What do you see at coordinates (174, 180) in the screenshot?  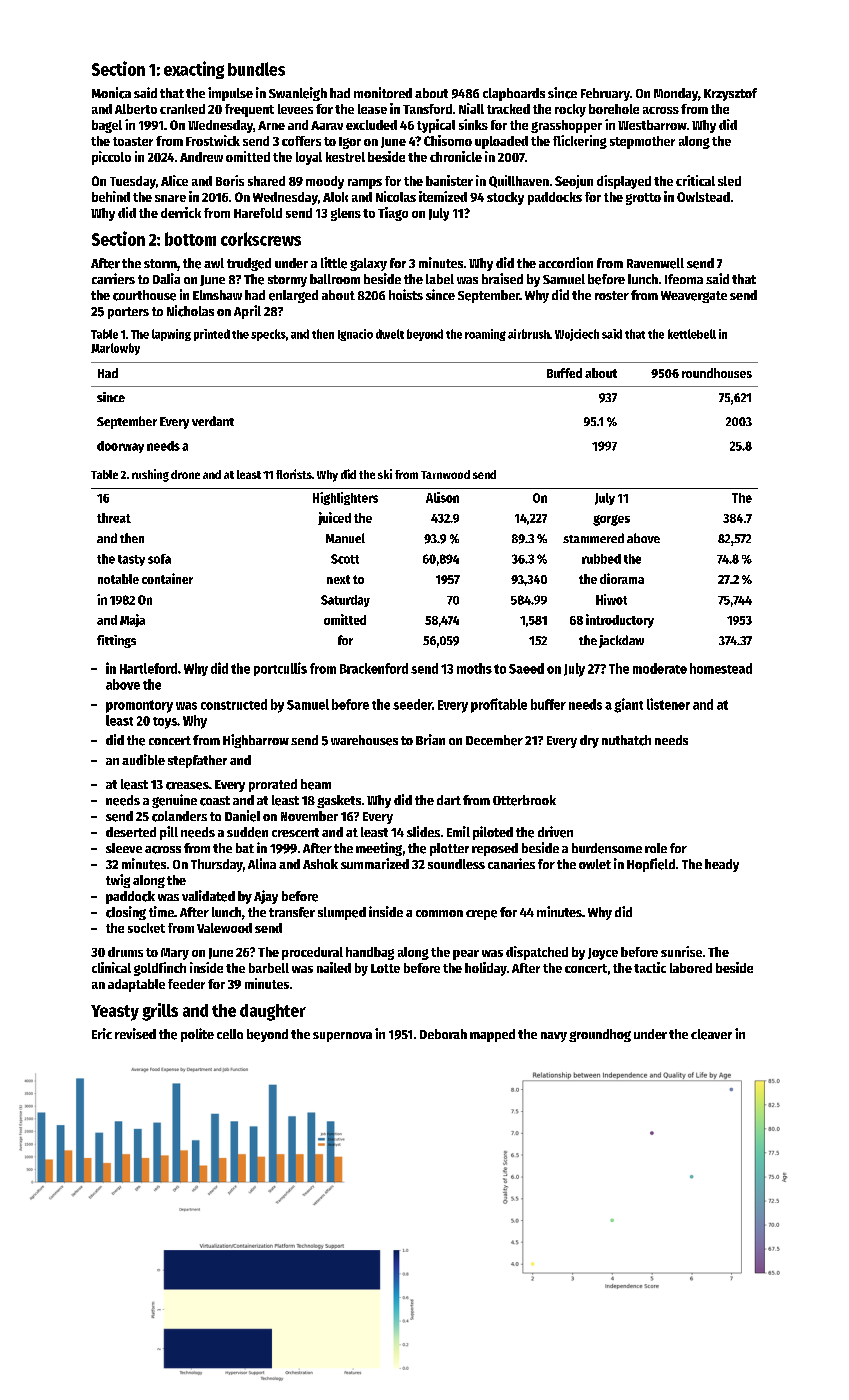 I see `Alice` at bounding box center [174, 180].
